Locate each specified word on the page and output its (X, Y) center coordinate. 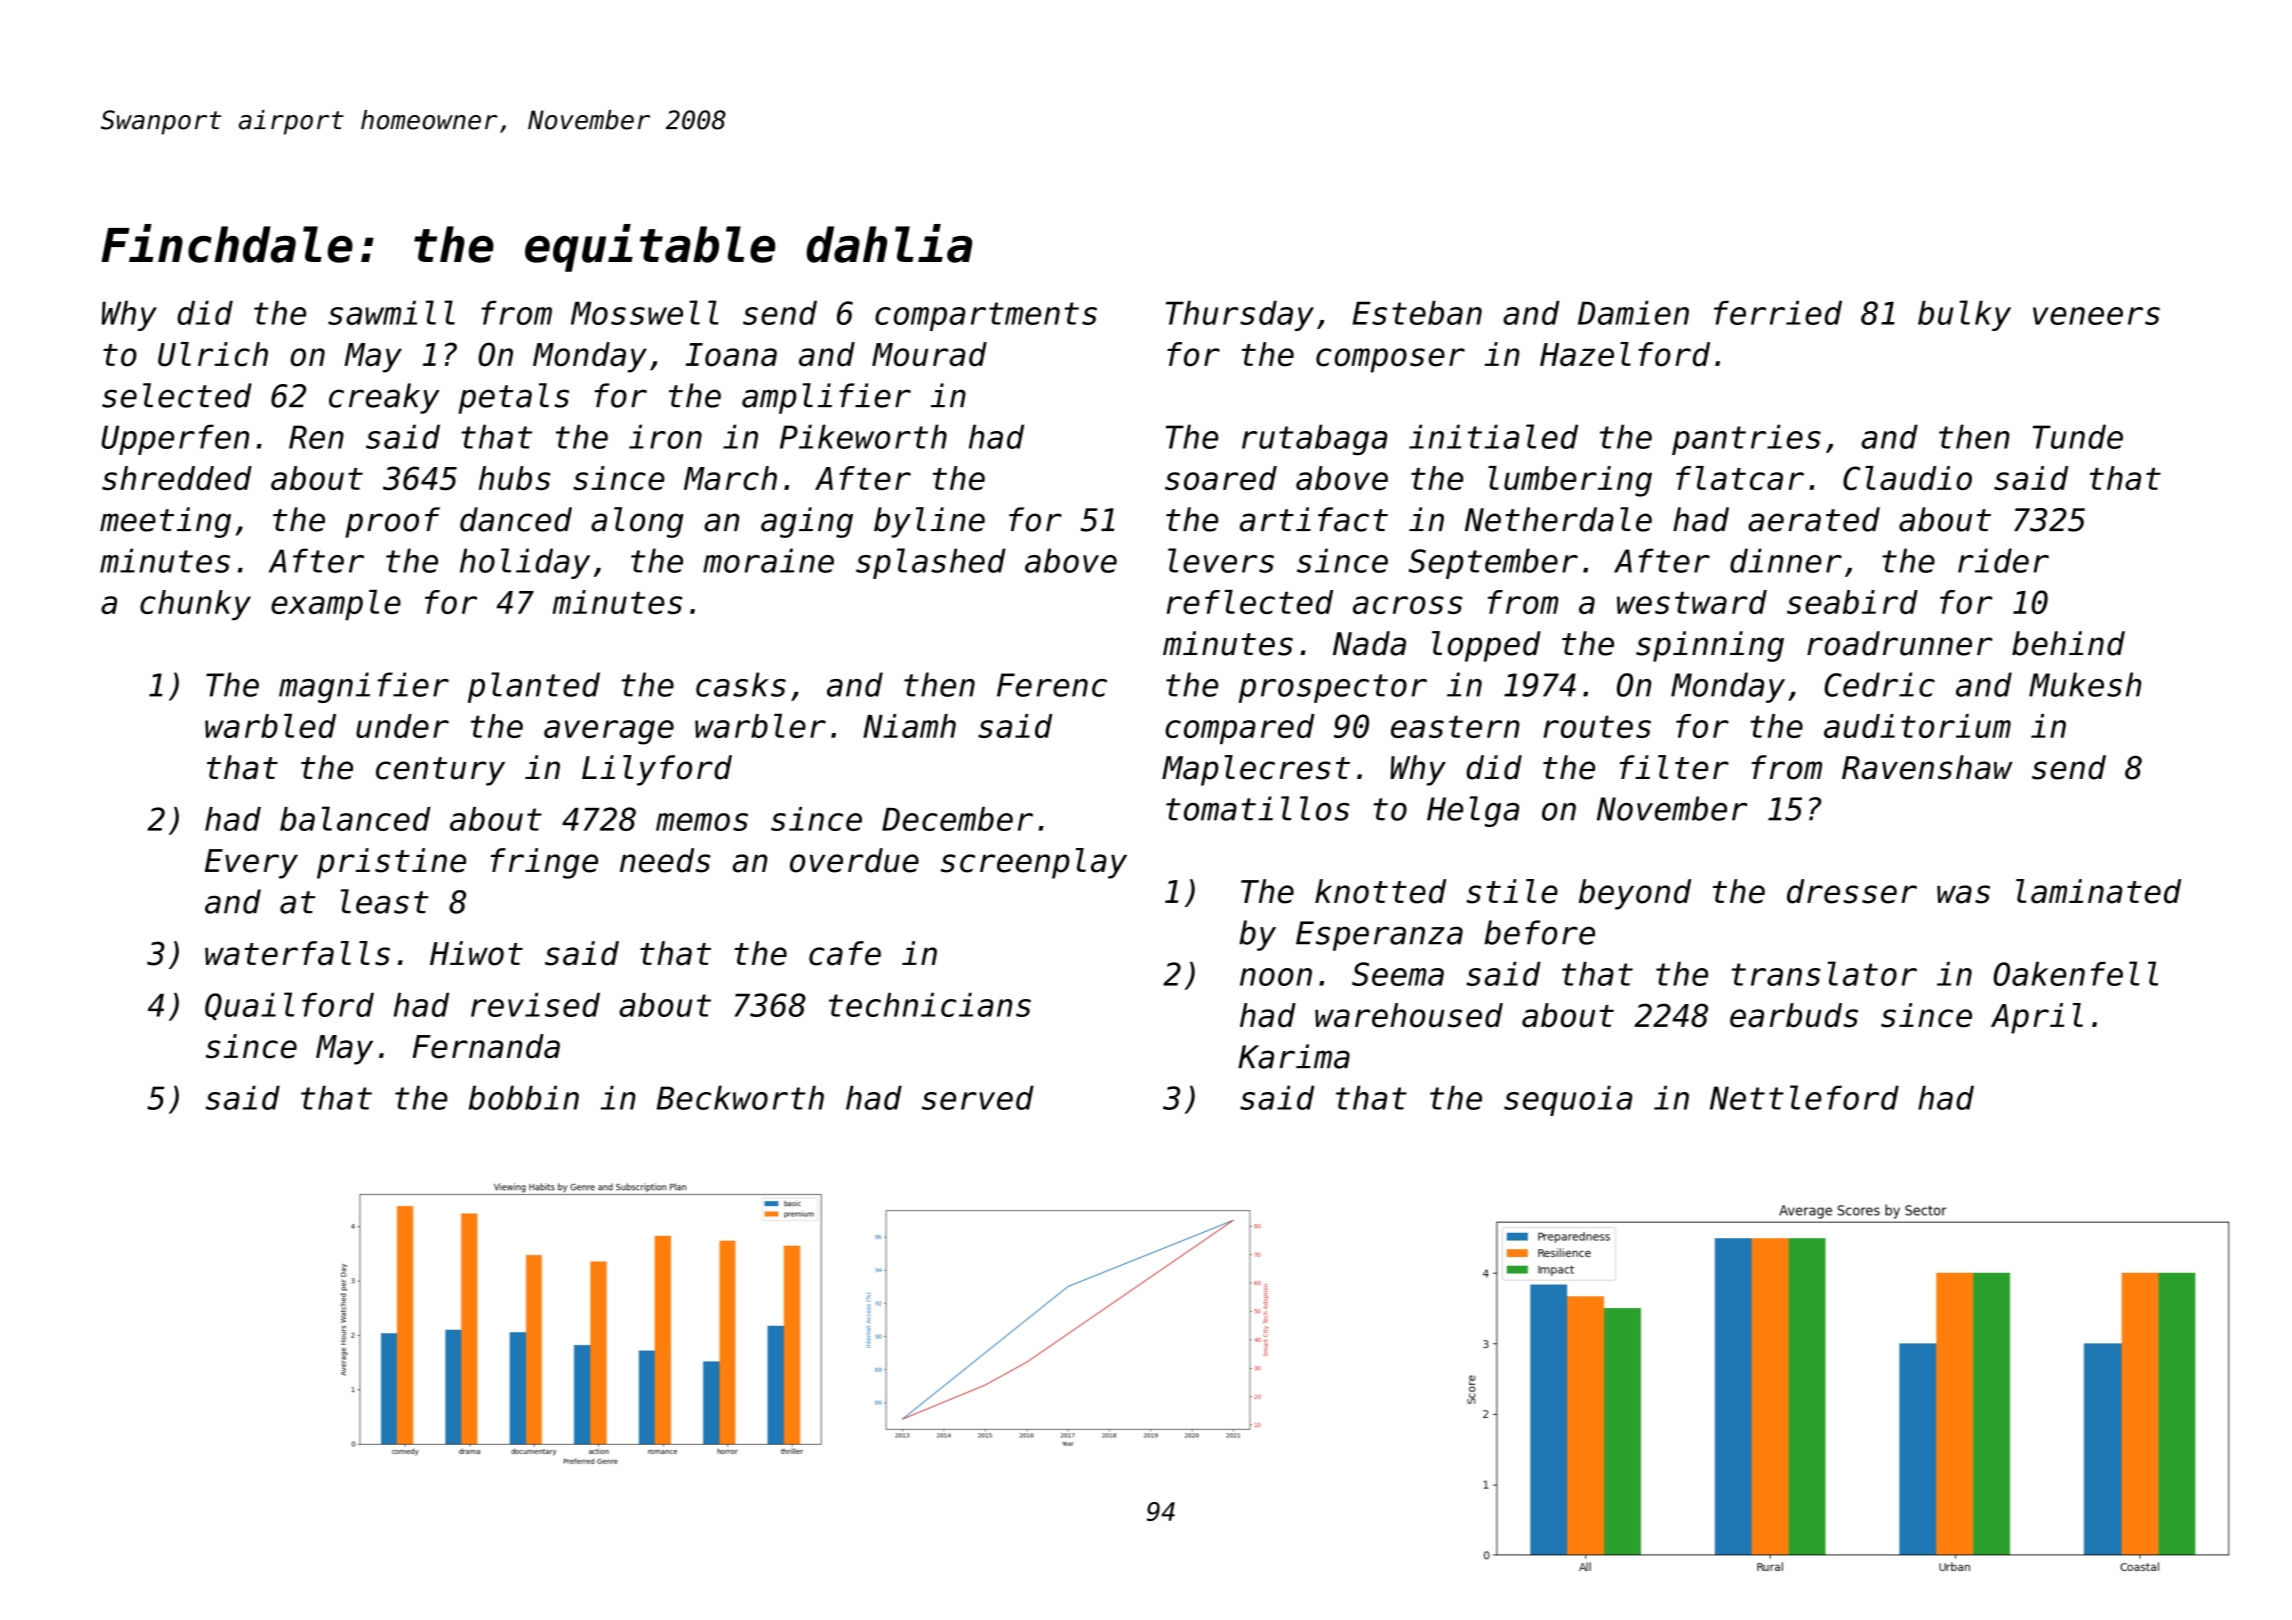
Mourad (929, 354)
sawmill (391, 312)
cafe (845, 953)
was (1963, 894)
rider (2003, 560)
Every (251, 864)
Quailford (289, 1006)
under (402, 726)
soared (1221, 478)
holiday (525, 563)
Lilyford (657, 770)
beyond (1635, 894)
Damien (1633, 313)
